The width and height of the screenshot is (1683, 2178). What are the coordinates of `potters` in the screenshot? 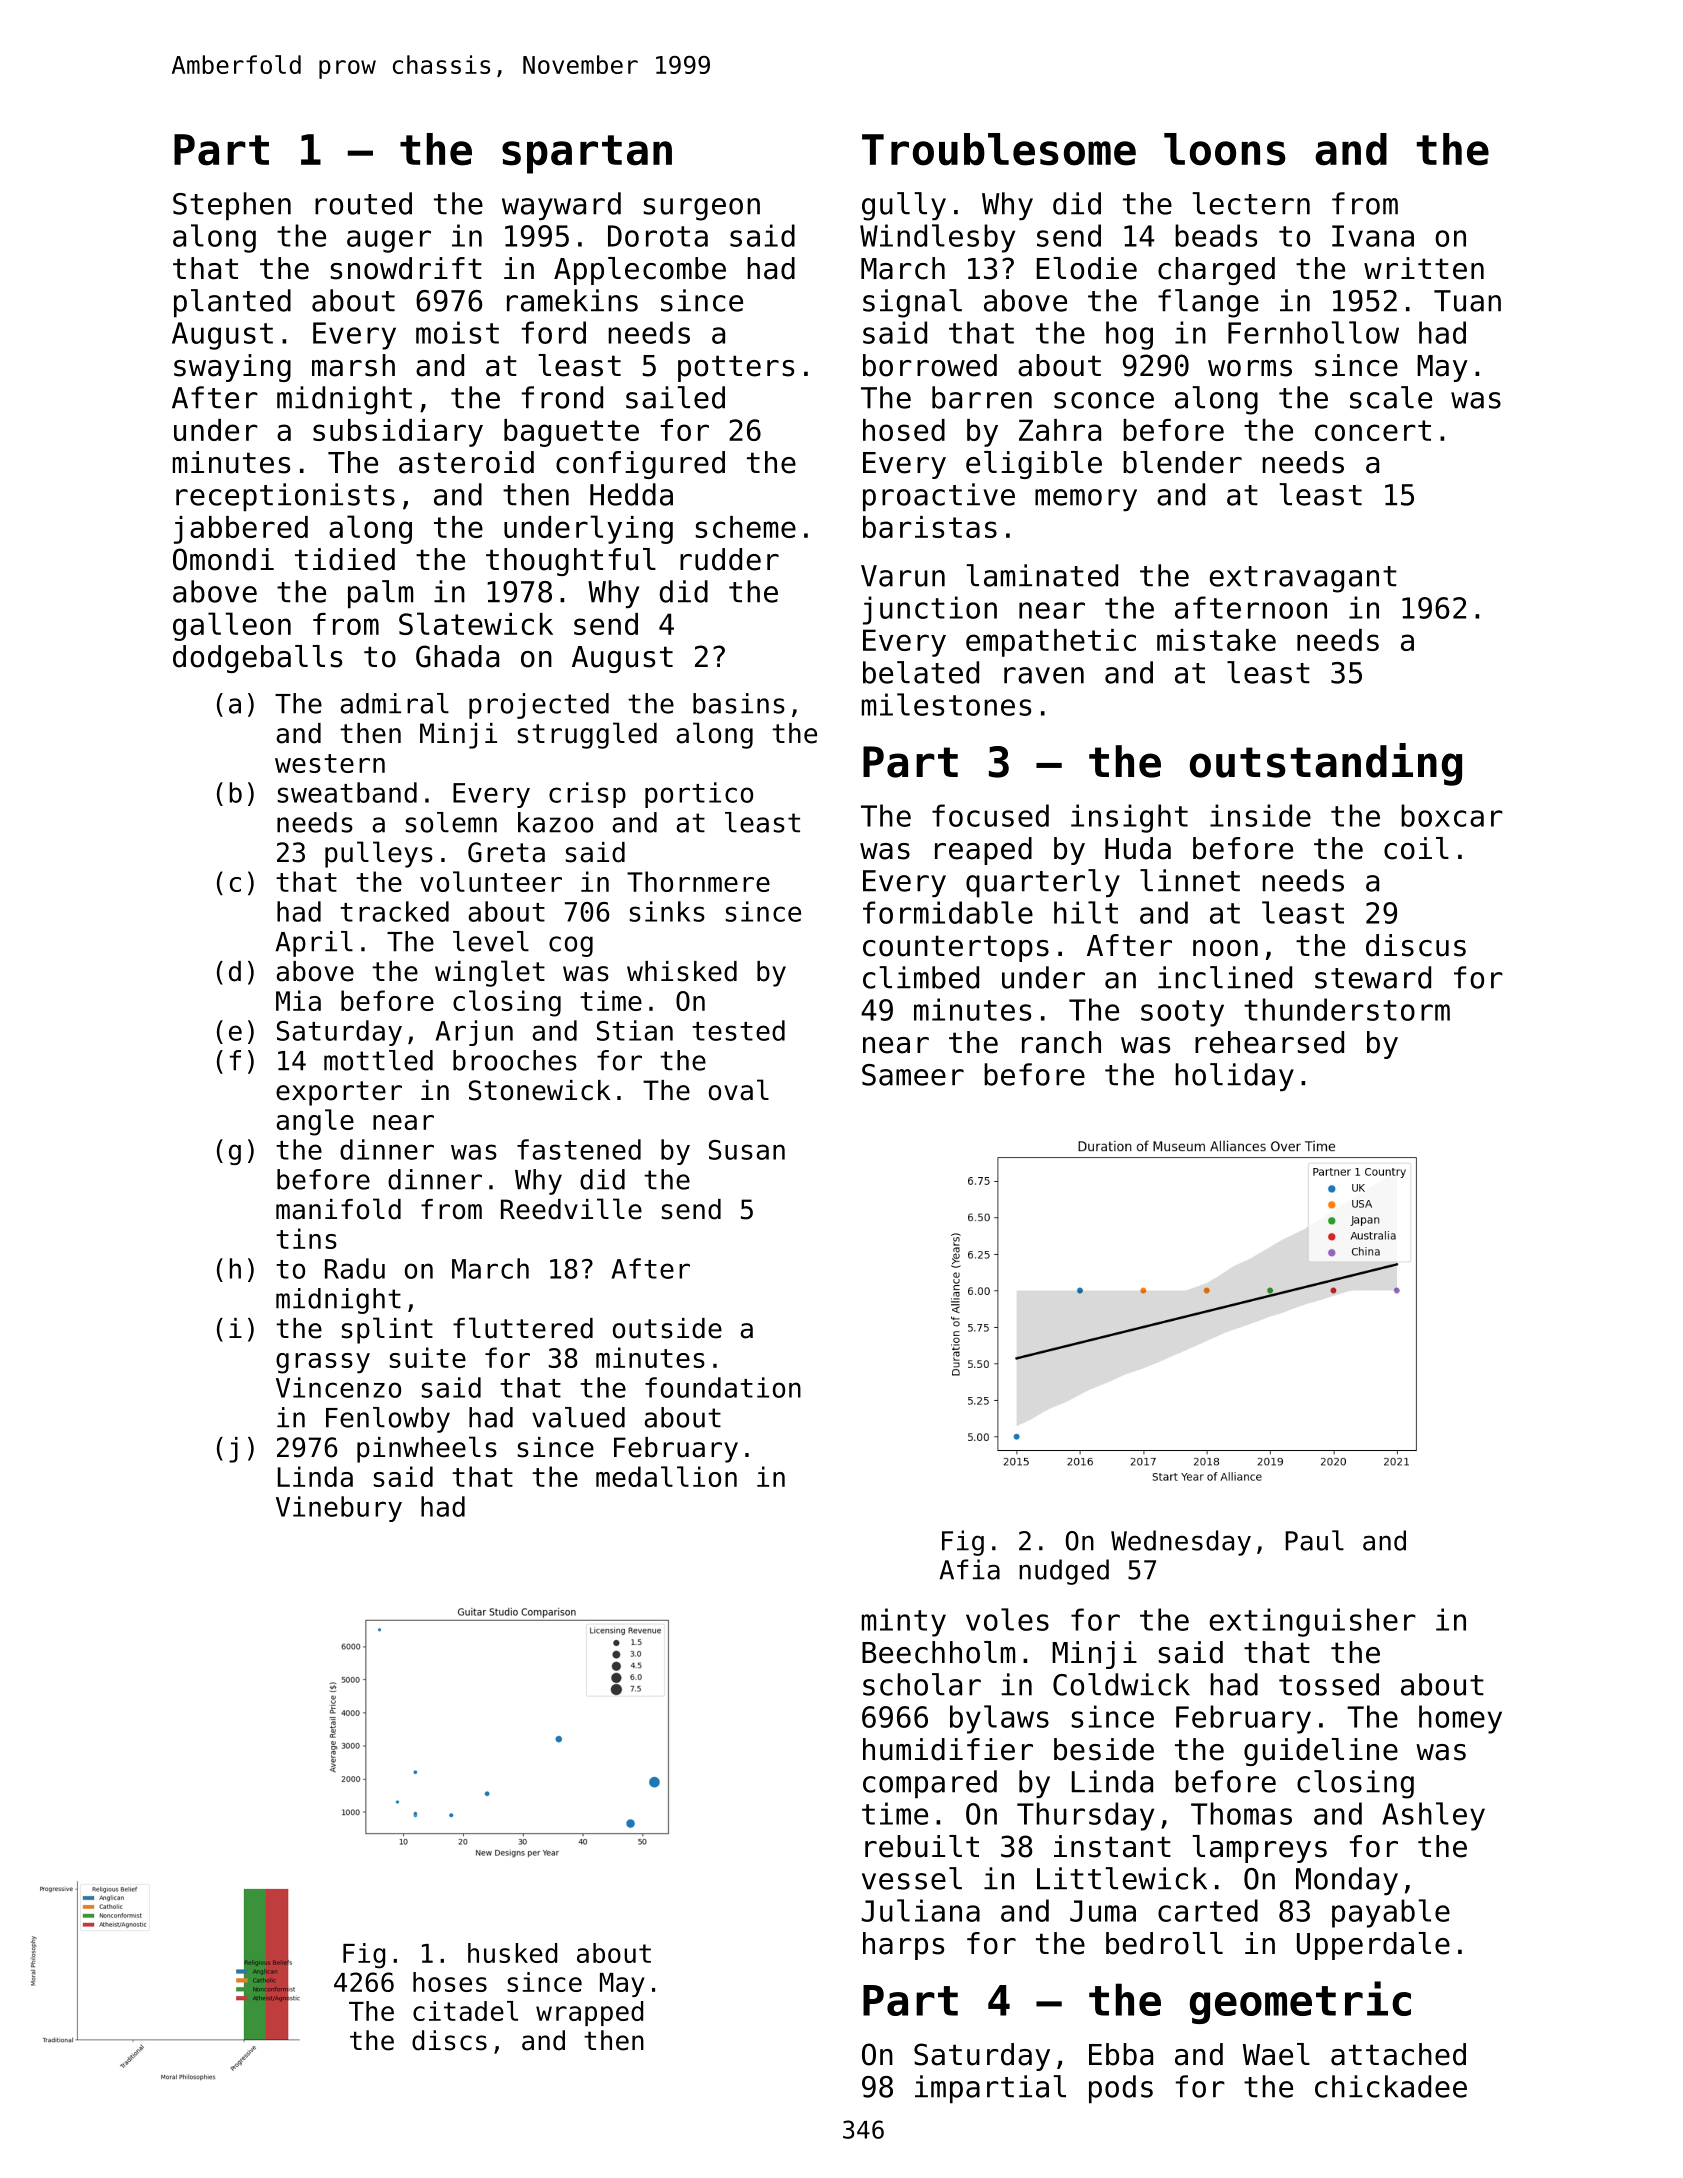 It's located at (736, 368).
